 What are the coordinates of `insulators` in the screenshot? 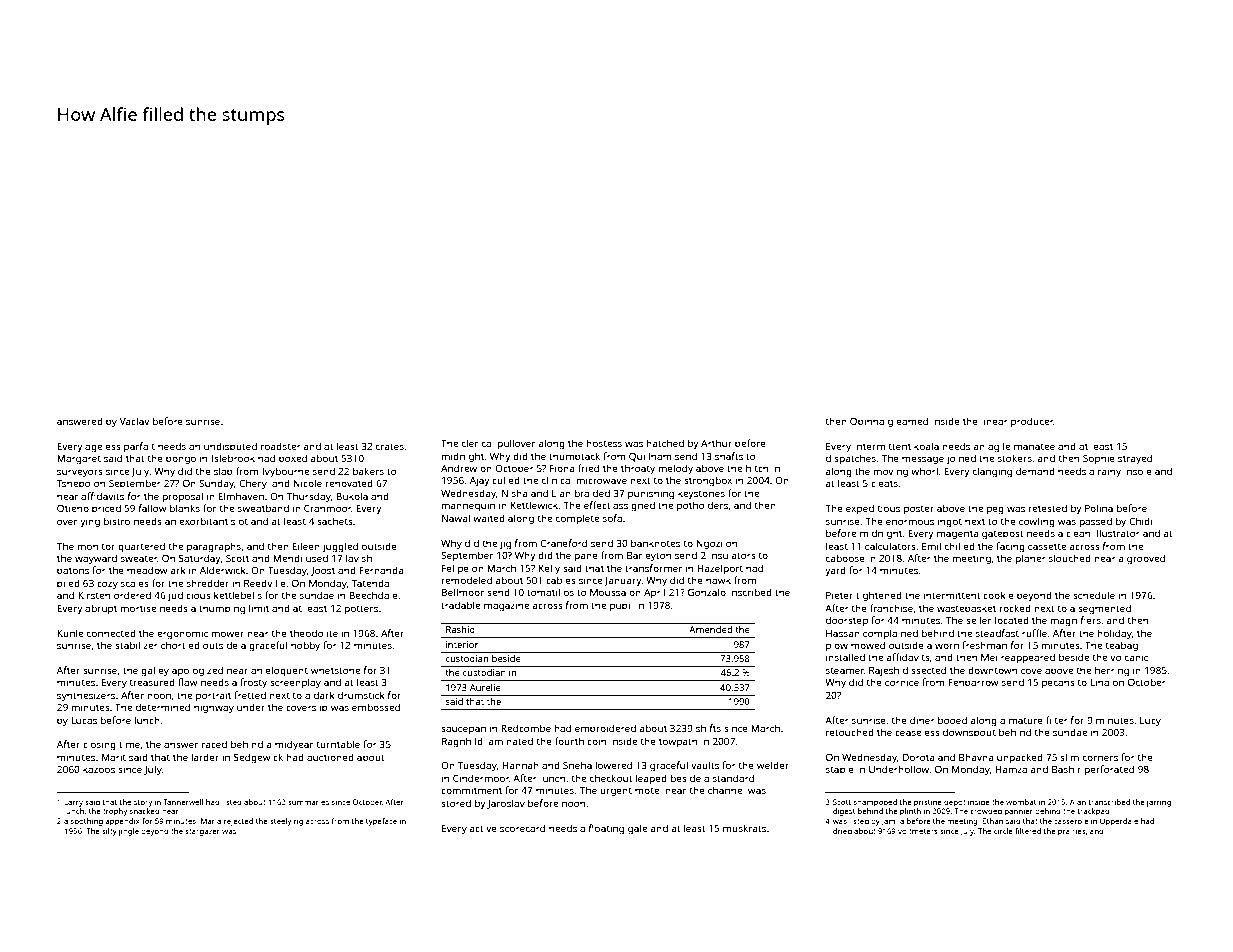 It's located at (732, 555).
